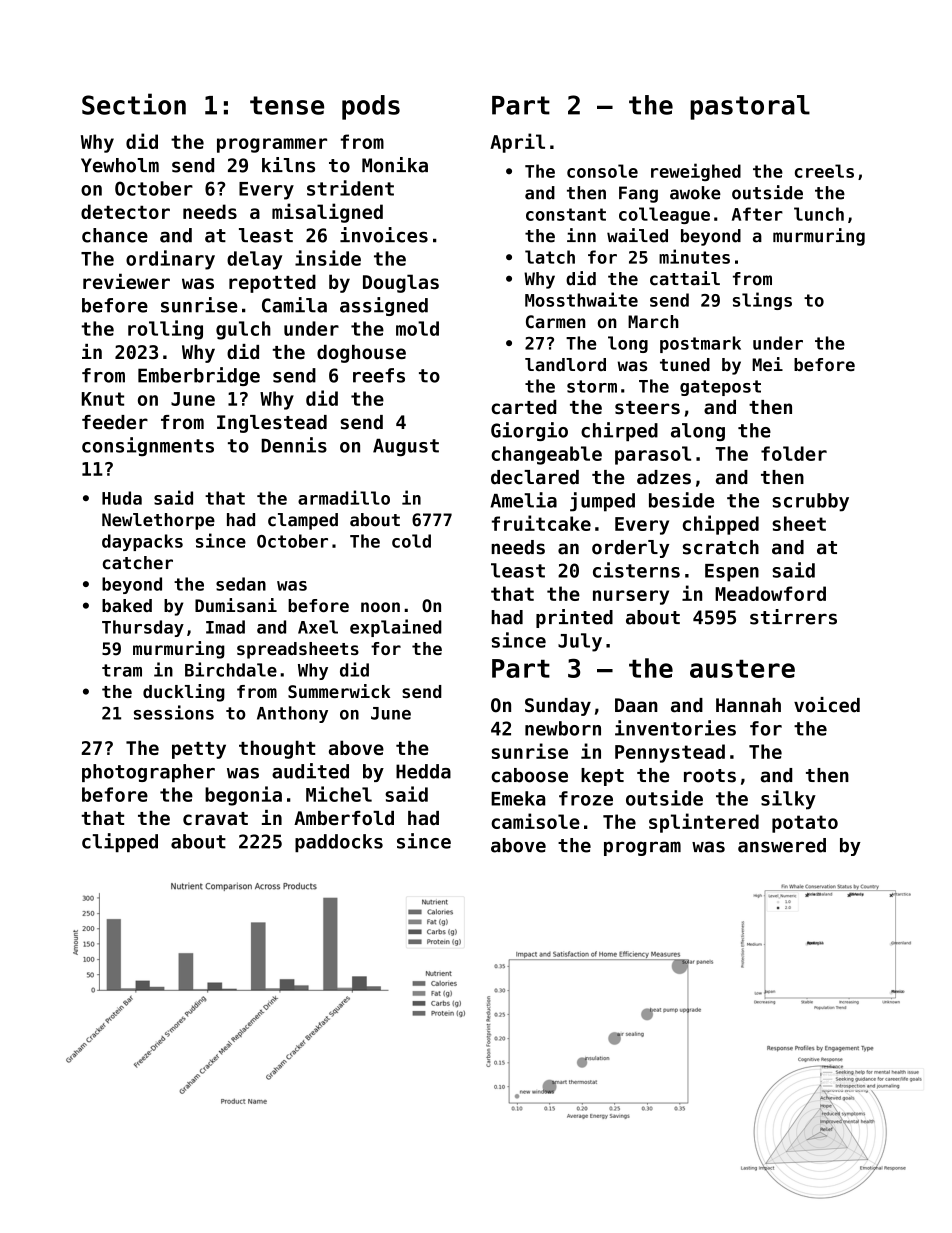  I want to click on console, so click(602, 171).
